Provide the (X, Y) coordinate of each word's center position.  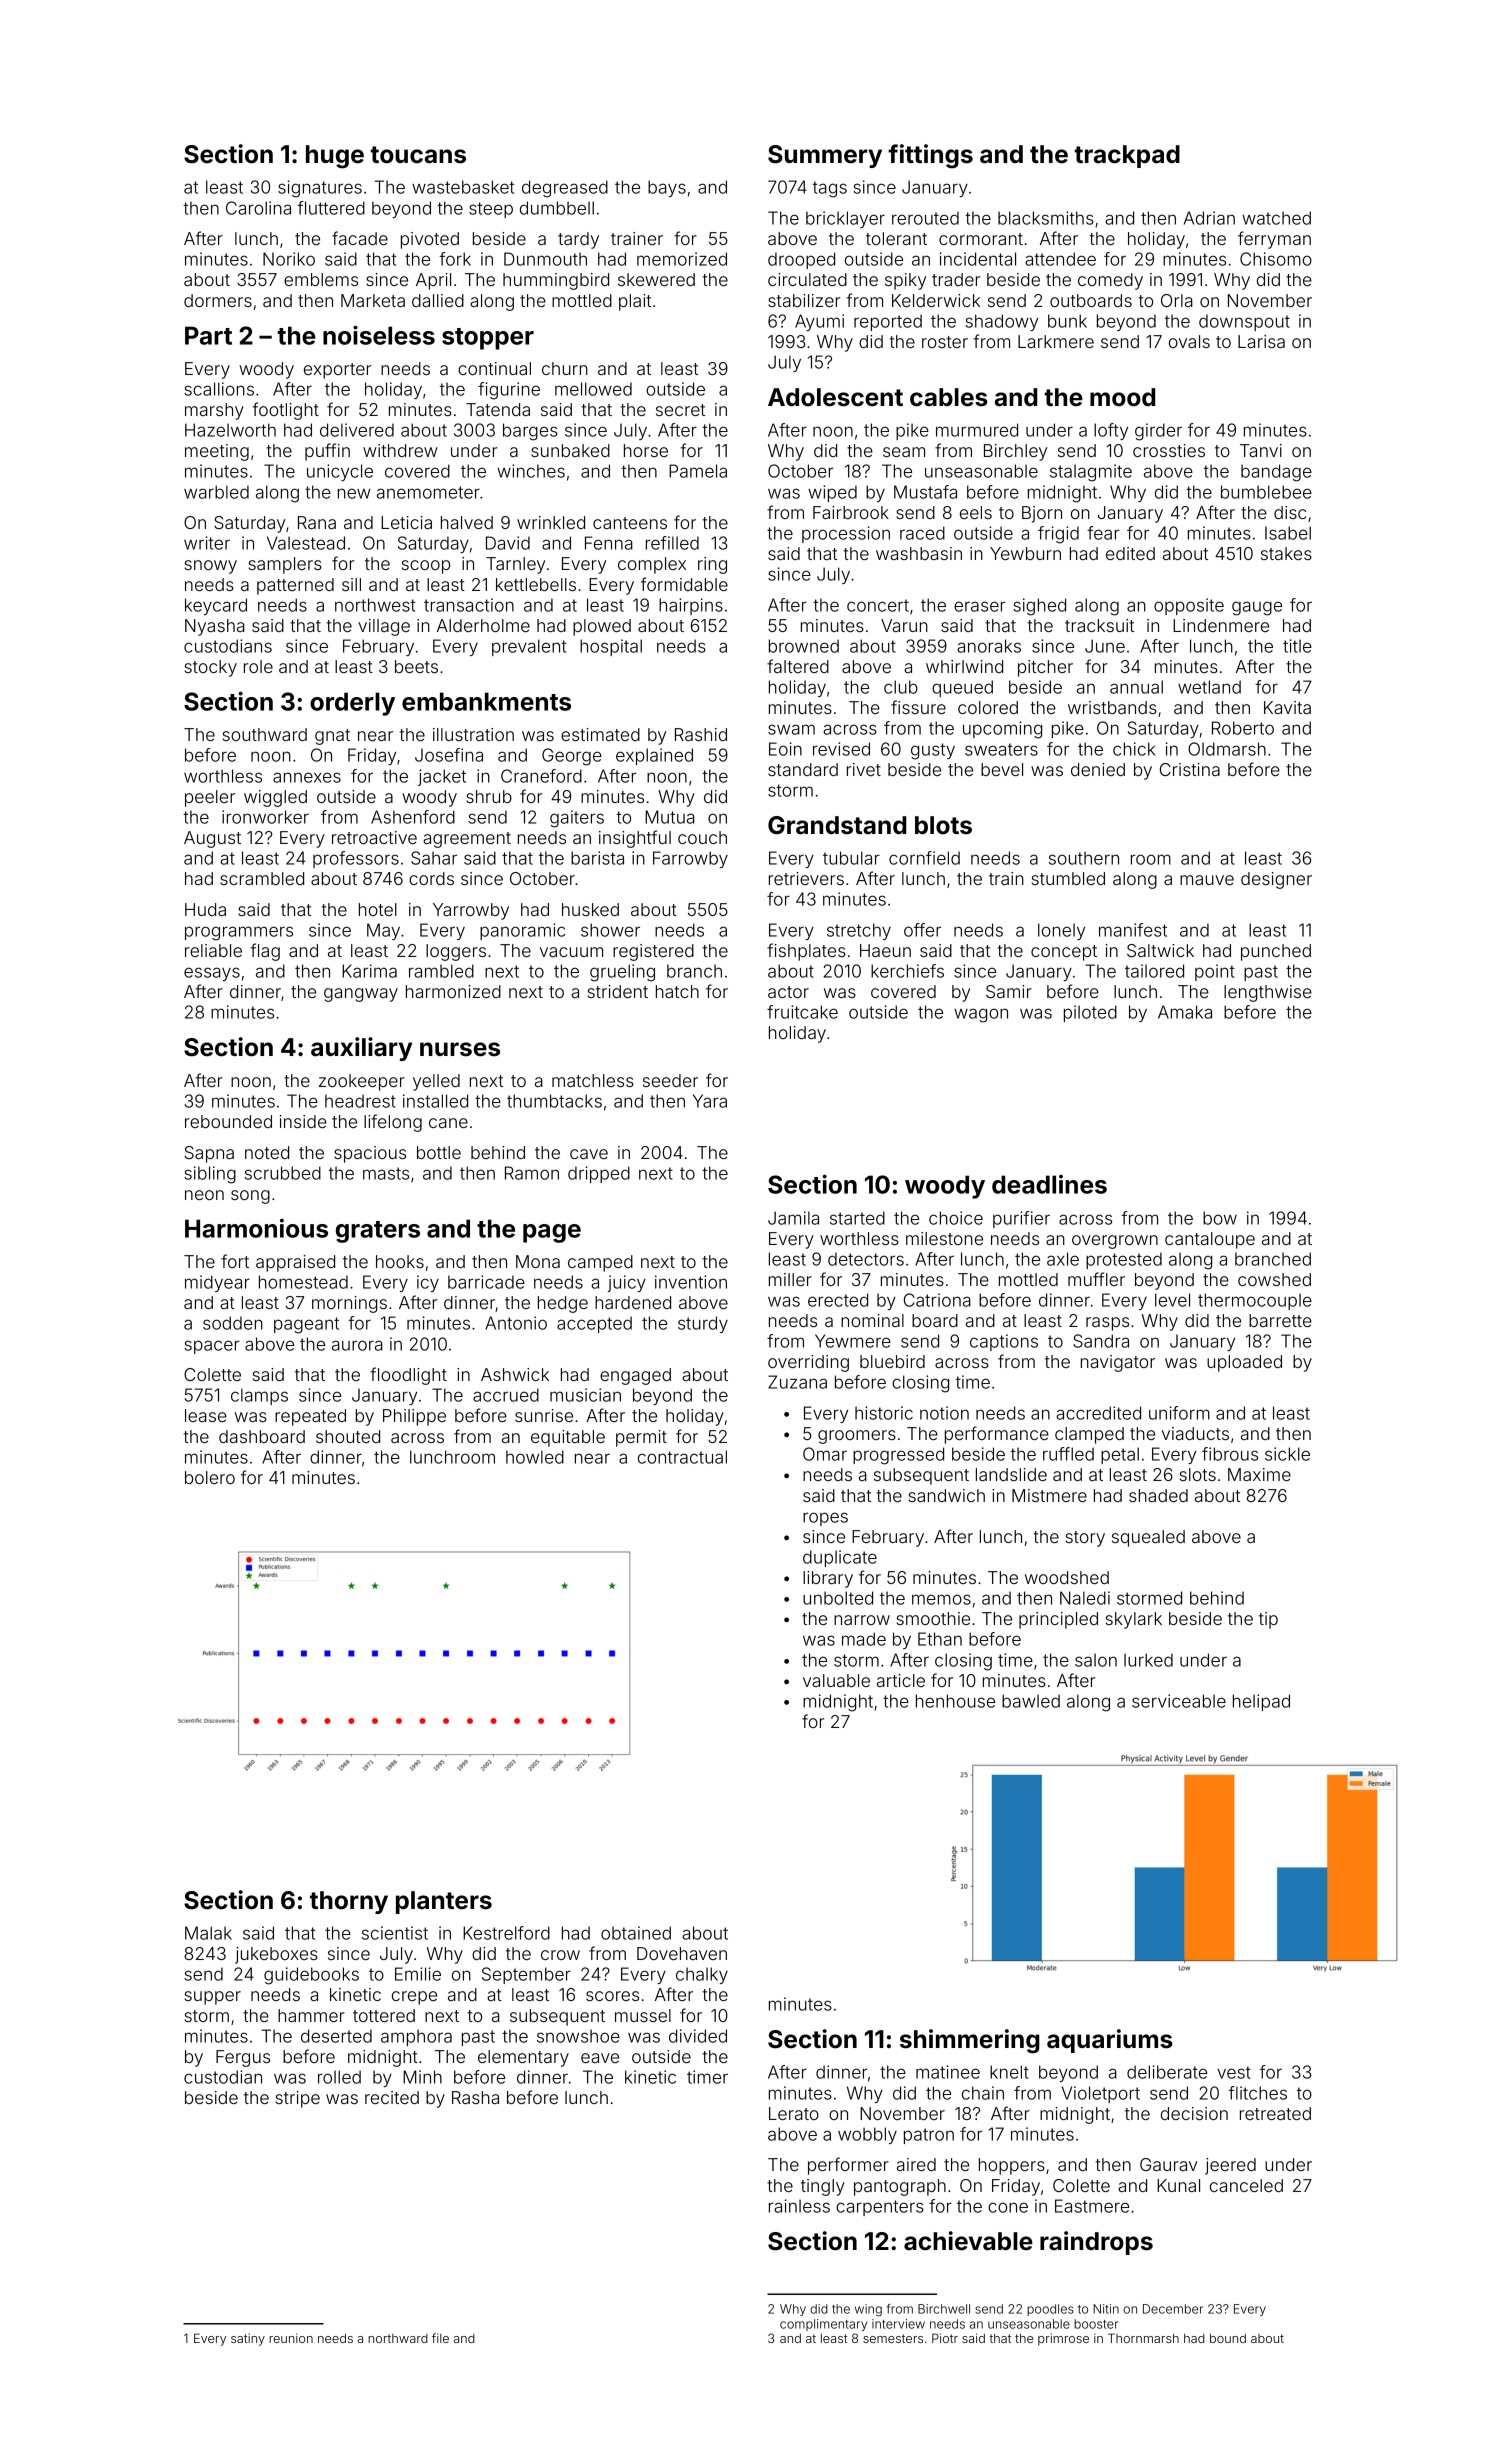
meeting (217, 452)
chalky (702, 1975)
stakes (1286, 553)
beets (416, 666)
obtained (636, 1933)
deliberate (1167, 2072)
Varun (904, 625)
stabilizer (804, 300)
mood (1122, 397)
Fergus (243, 2058)
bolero (210, 1477)
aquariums (1110, 2041)
